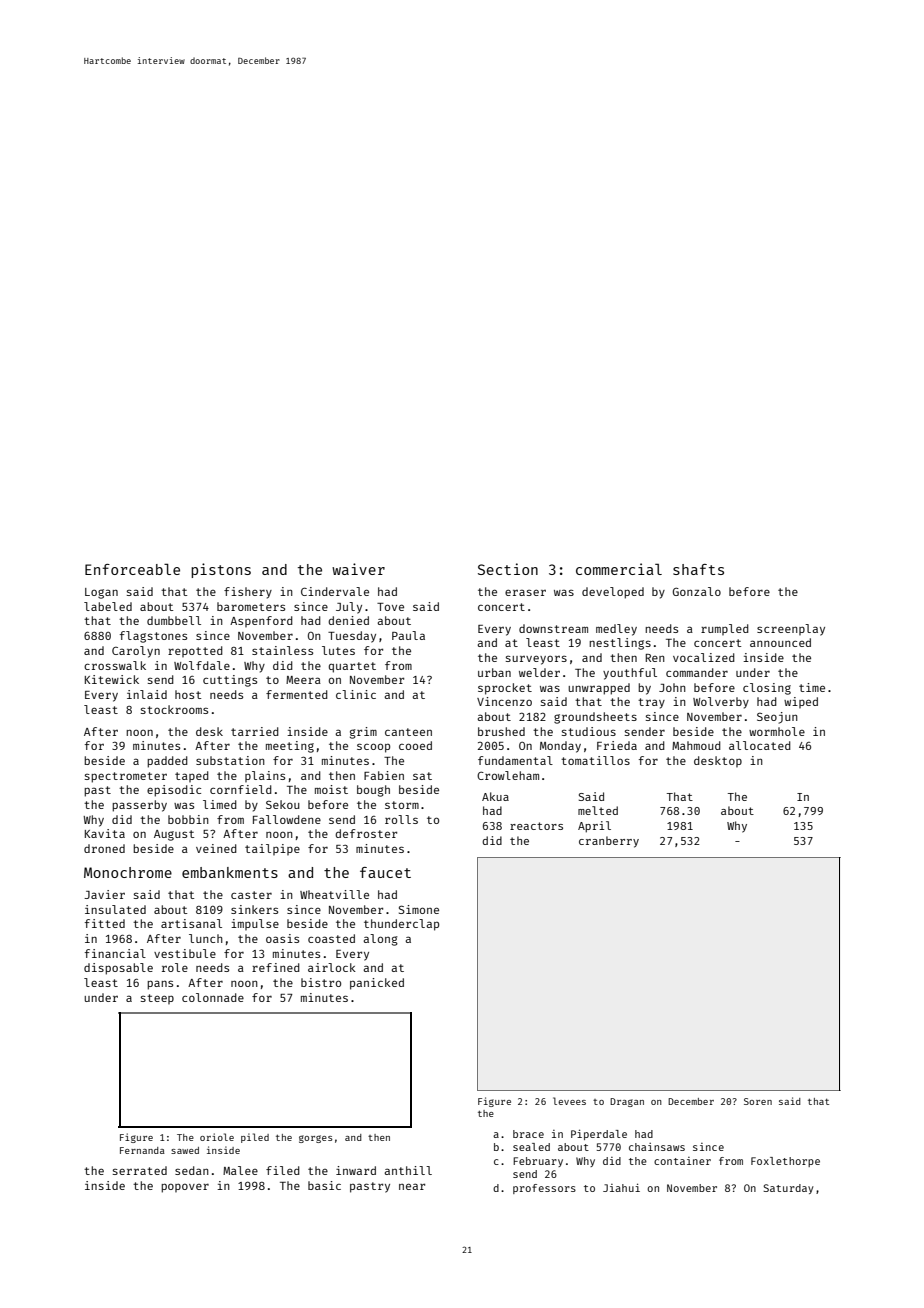 This screenshot has height=1308, width=924. Describe the element at coordinates (698, 569) in the screenshot. I see `shafts` at that location.
